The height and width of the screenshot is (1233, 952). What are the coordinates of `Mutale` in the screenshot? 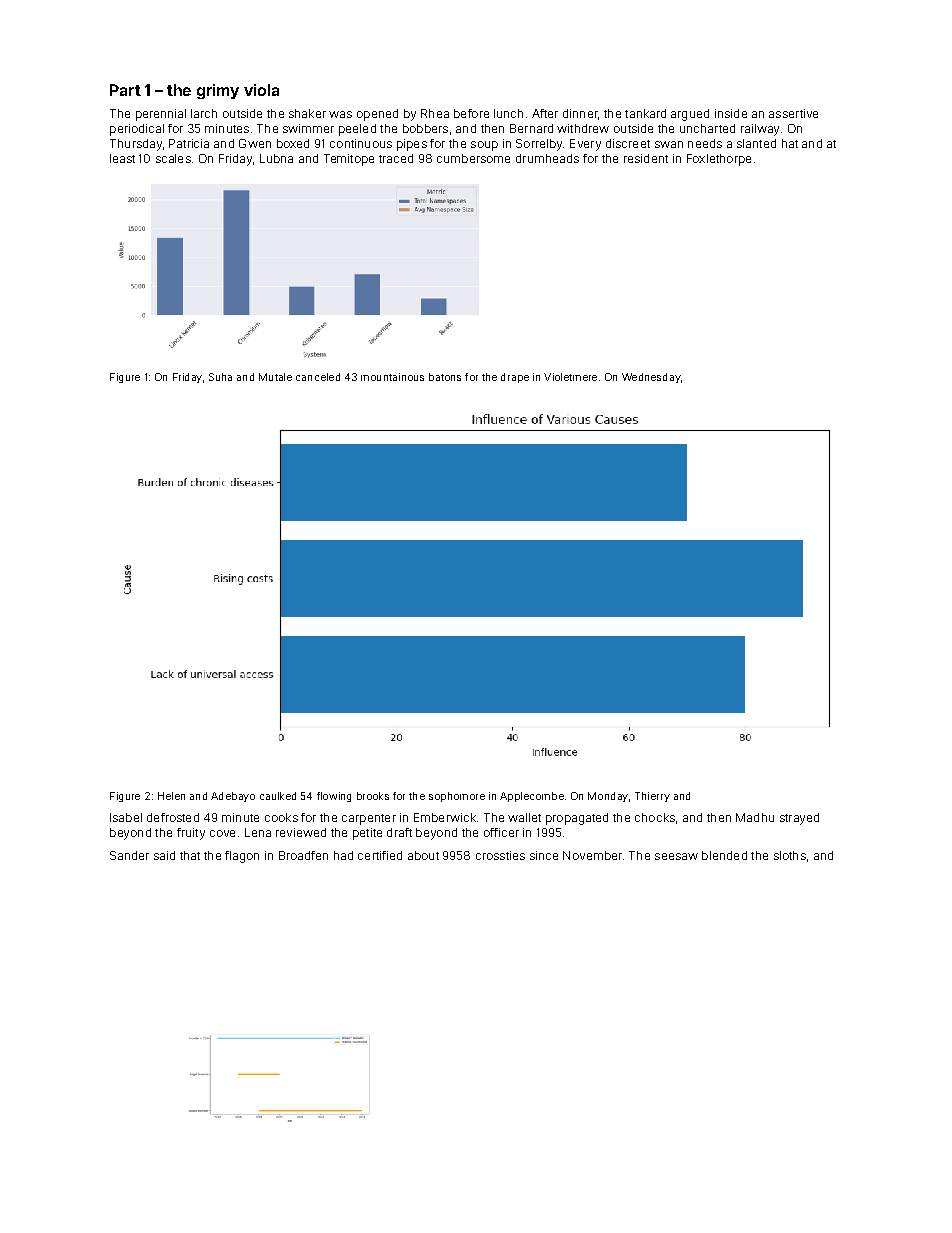 It's located at (275, 377).
